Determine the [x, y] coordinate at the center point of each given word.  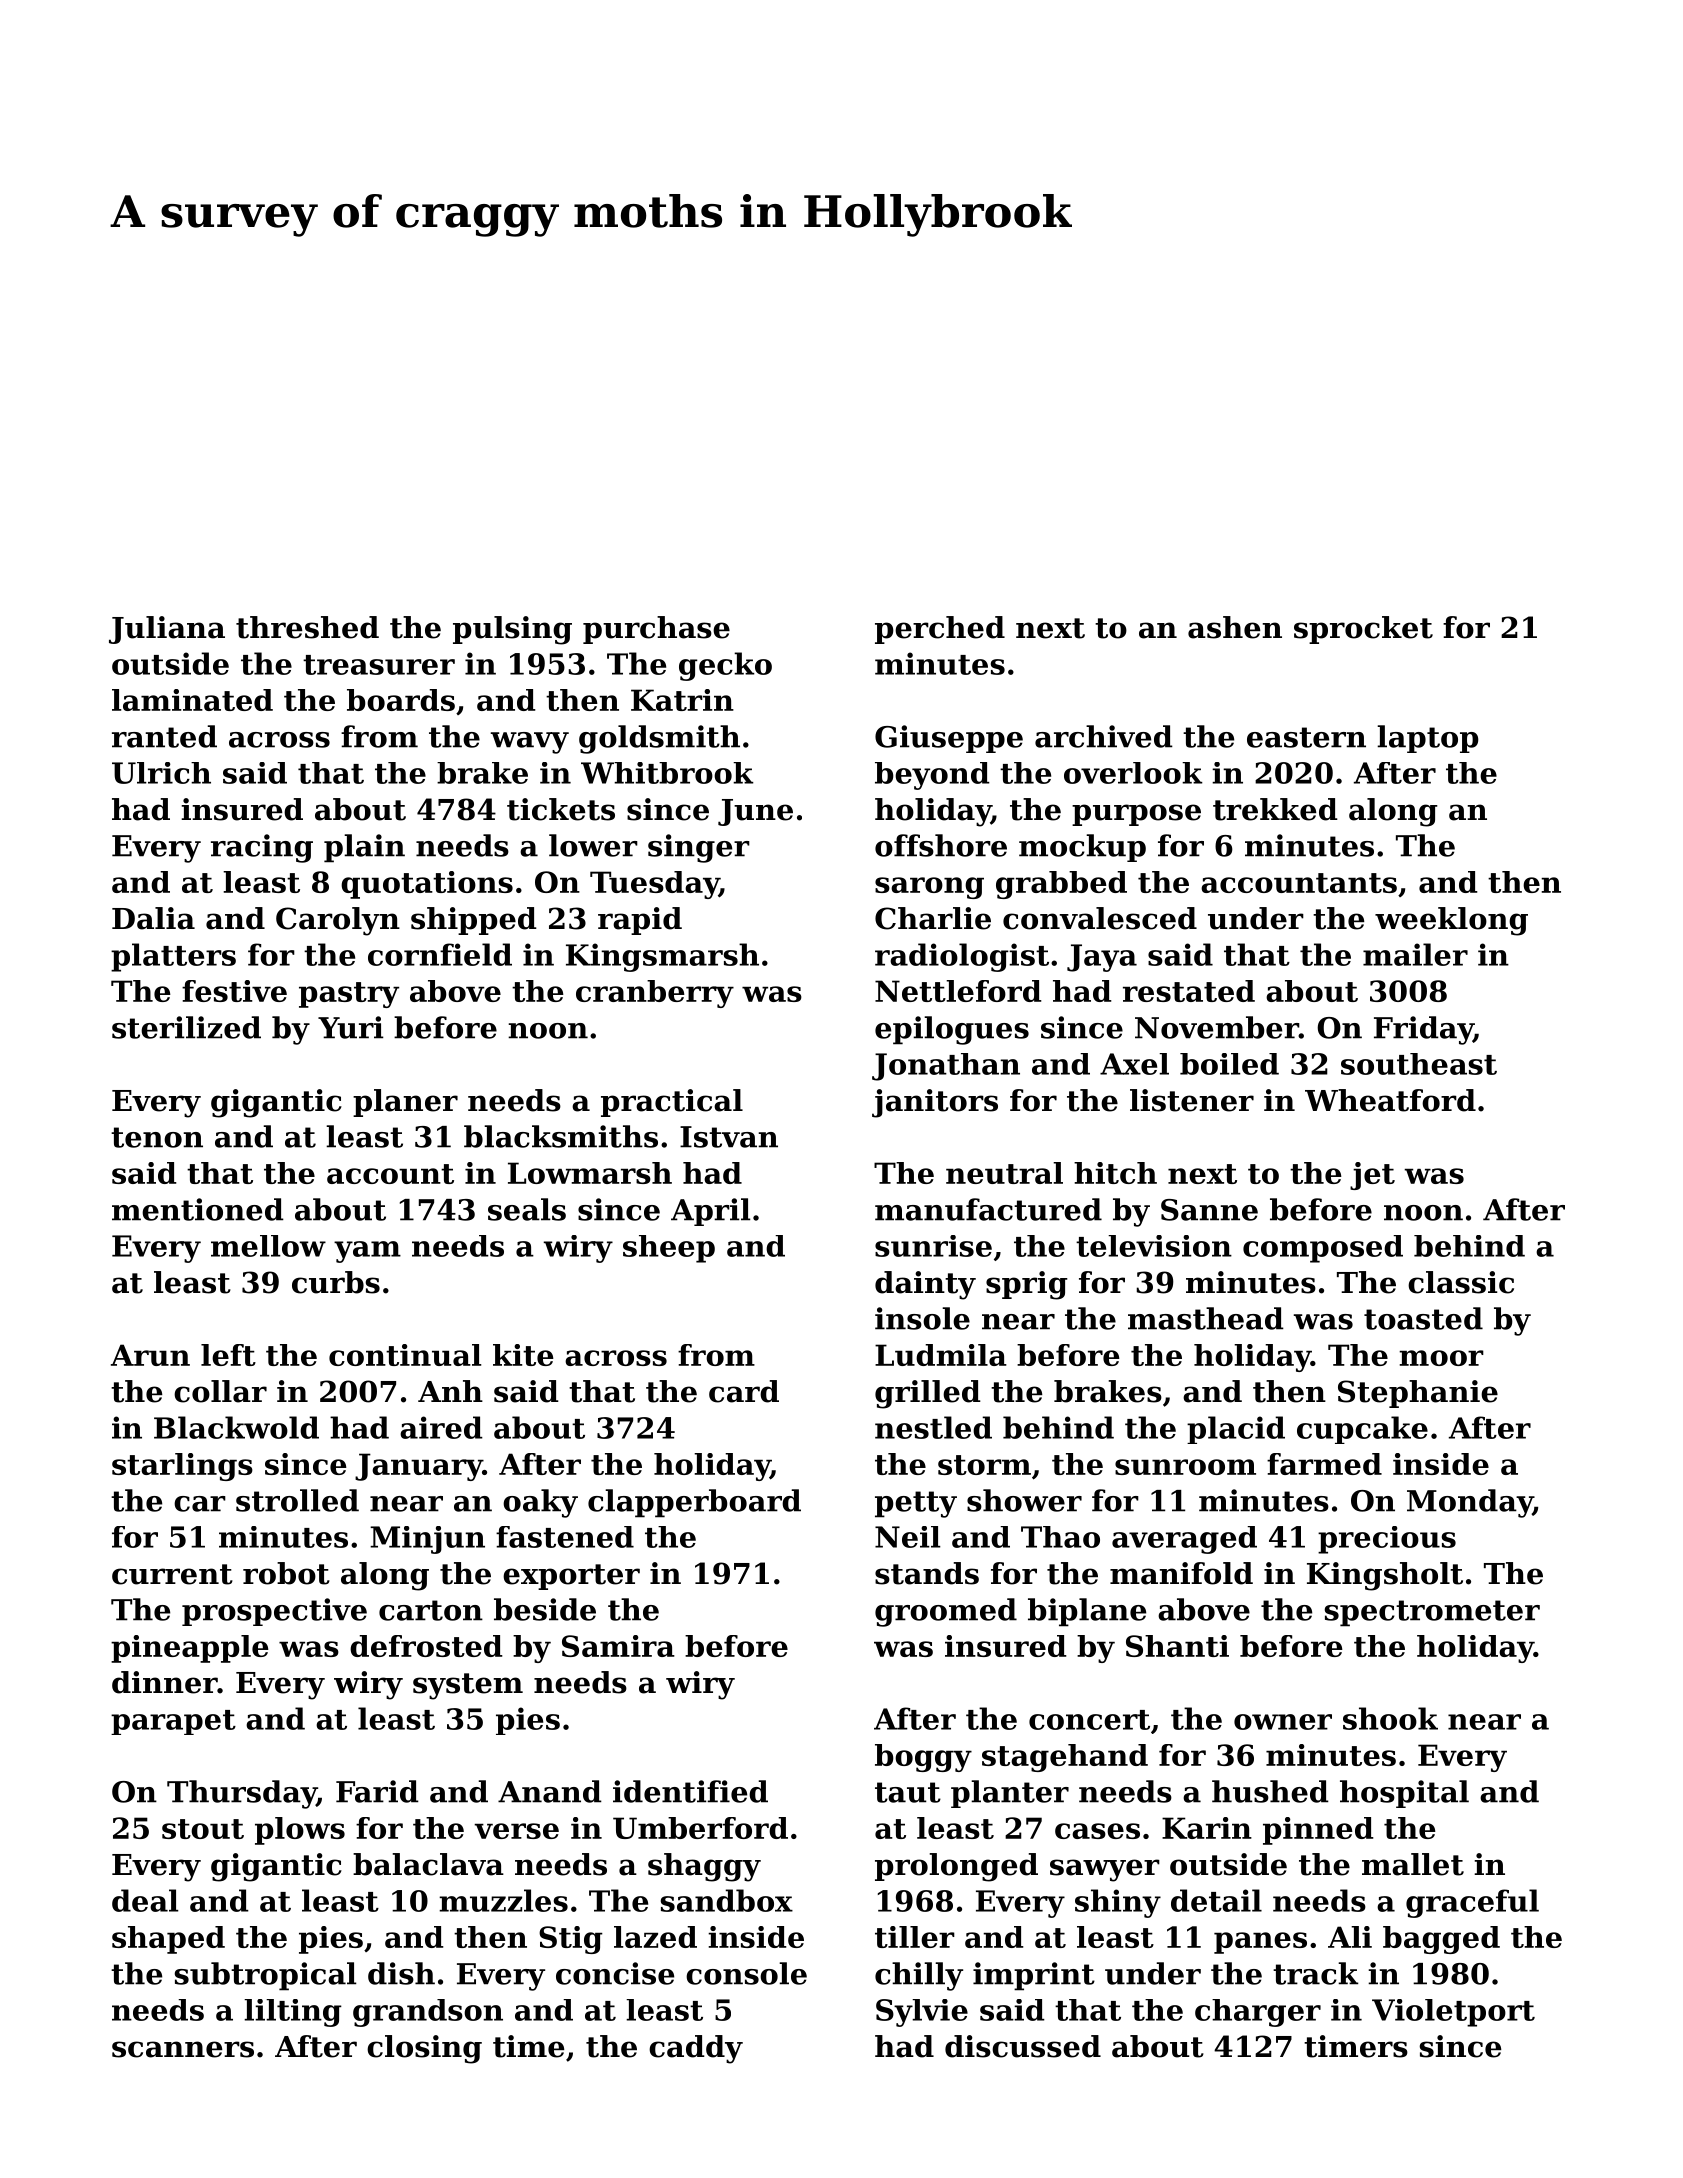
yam [367, 1252]
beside [545, 1609]
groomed [946, 1612]
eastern [1306, 737]
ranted [164, 736]
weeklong [1451, 921]
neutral [1004, 1173]
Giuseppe [949, 739]
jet [1372, 1176]
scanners [183, 2049]
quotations [427, 885]
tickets [561, 809]
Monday [1470, 1503]
